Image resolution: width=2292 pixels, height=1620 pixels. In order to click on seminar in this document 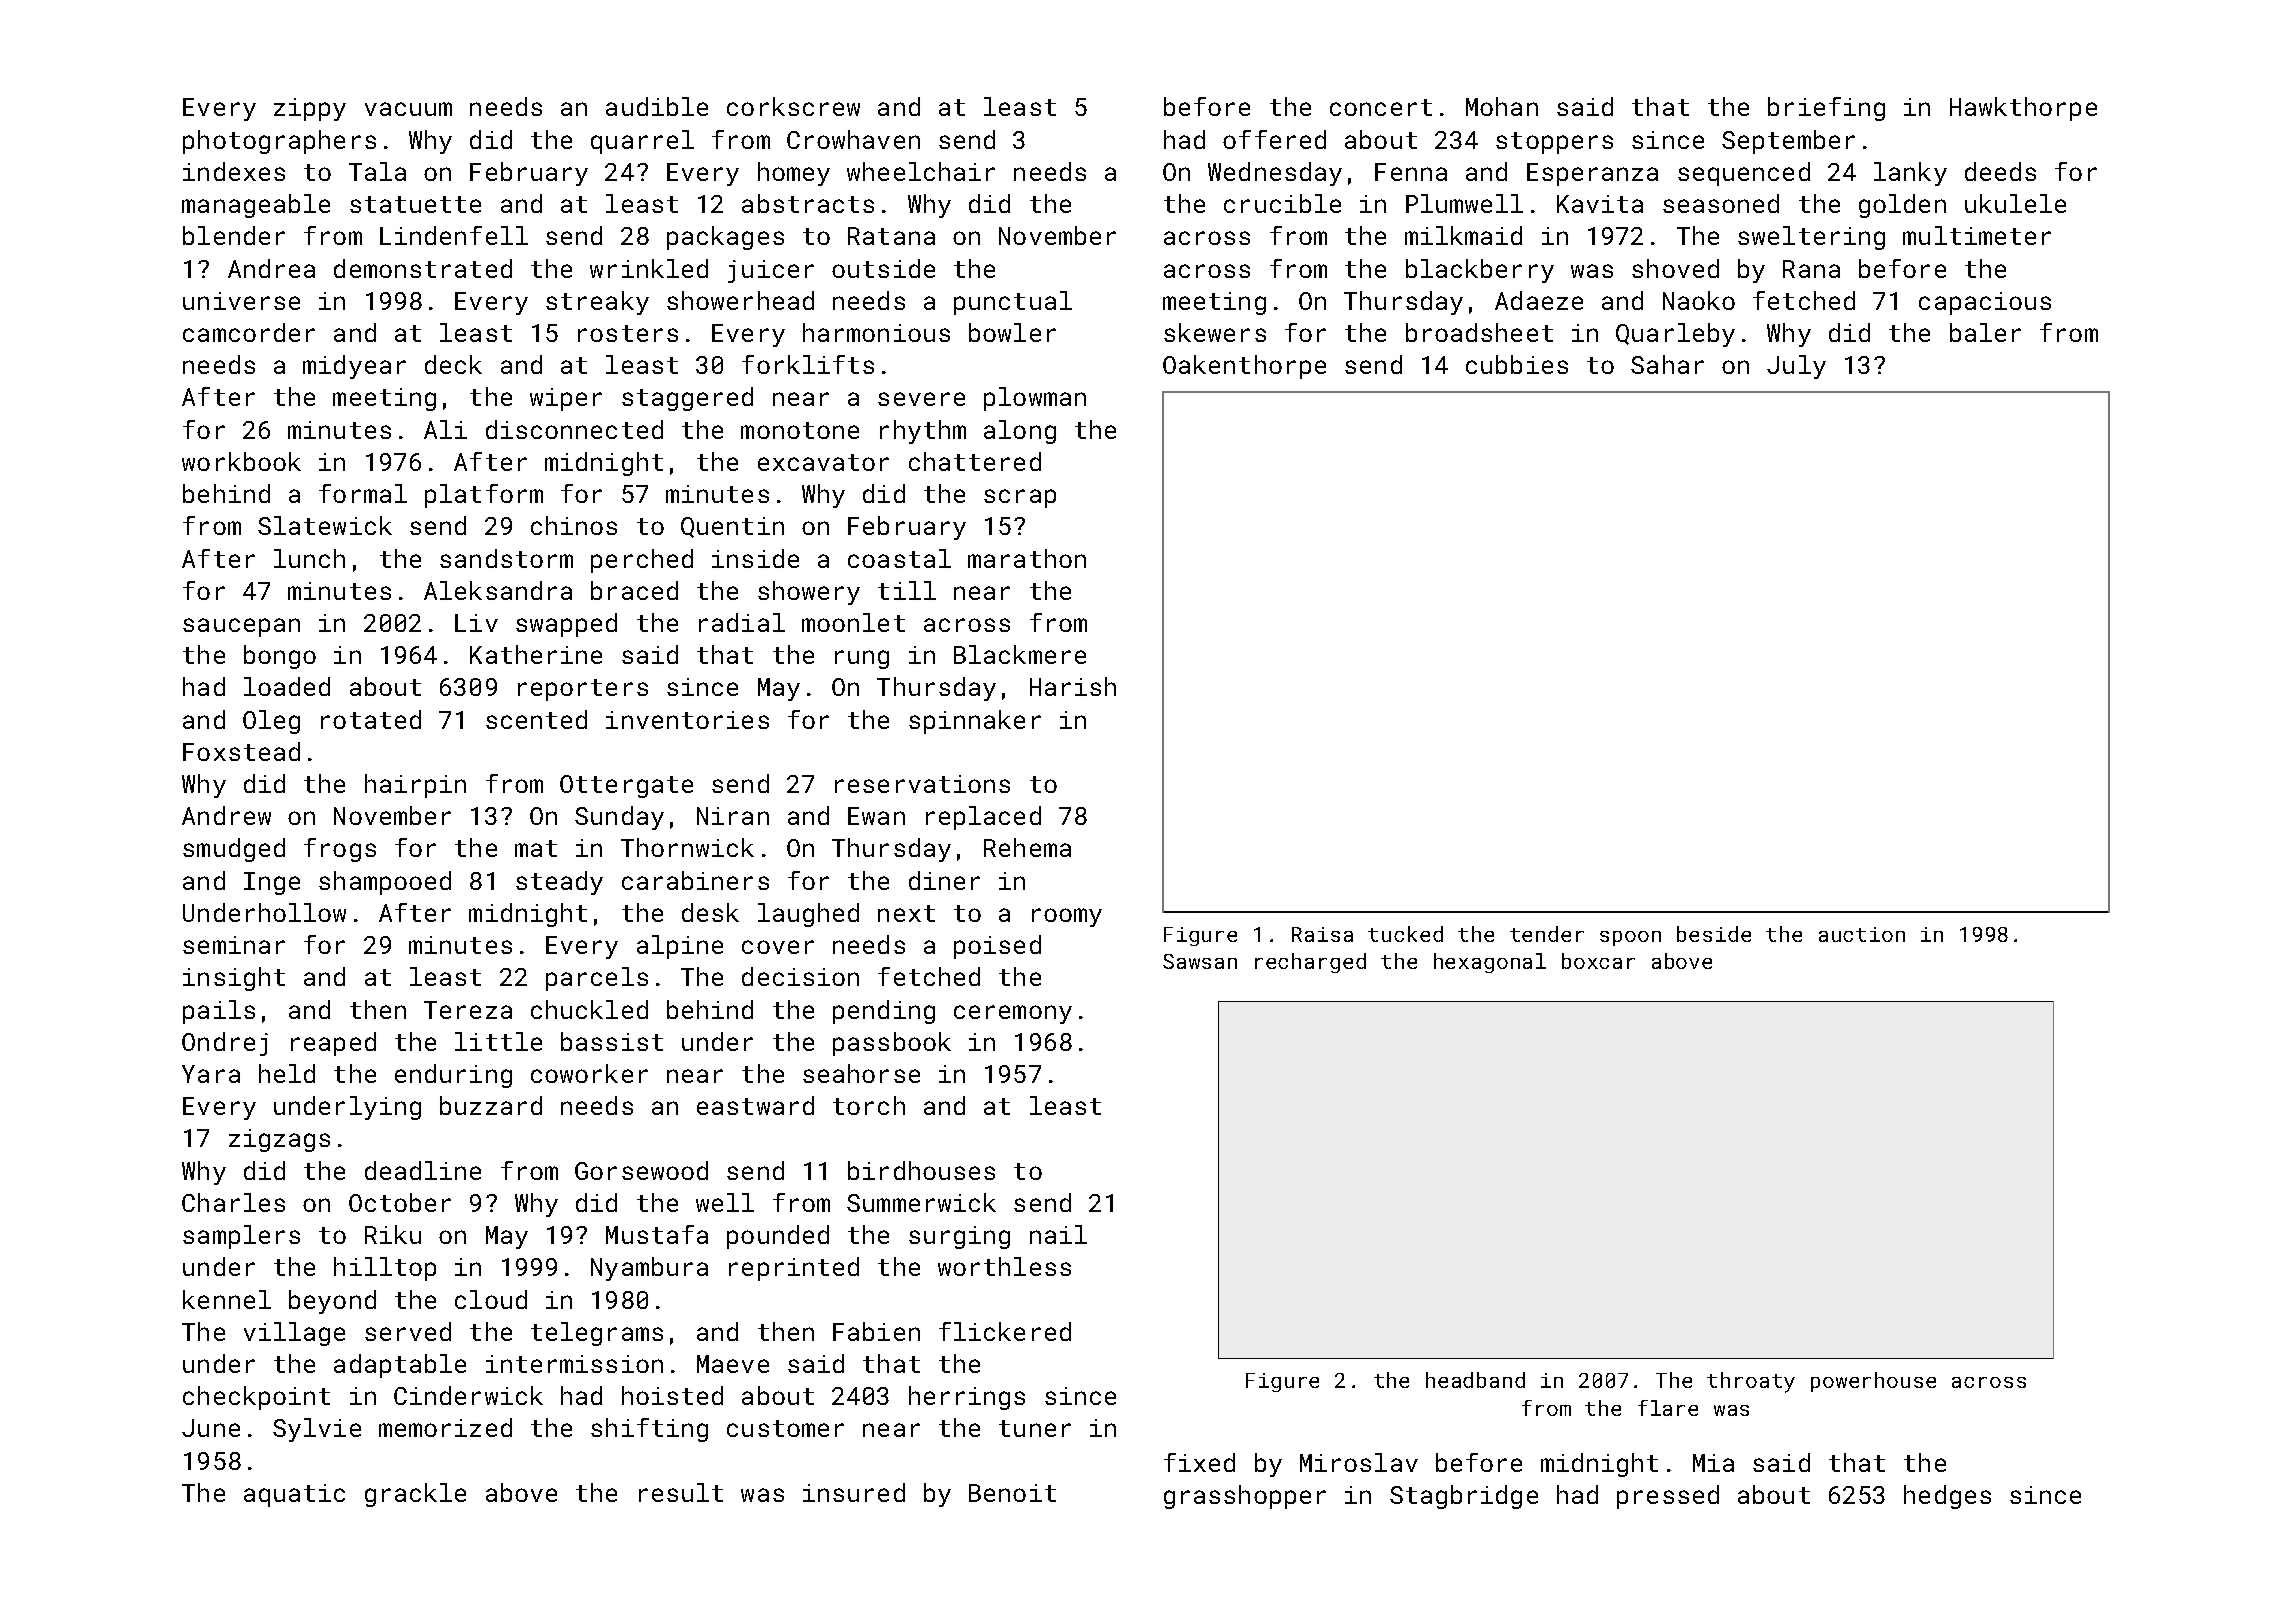, I will do `click(234, 945)`.
